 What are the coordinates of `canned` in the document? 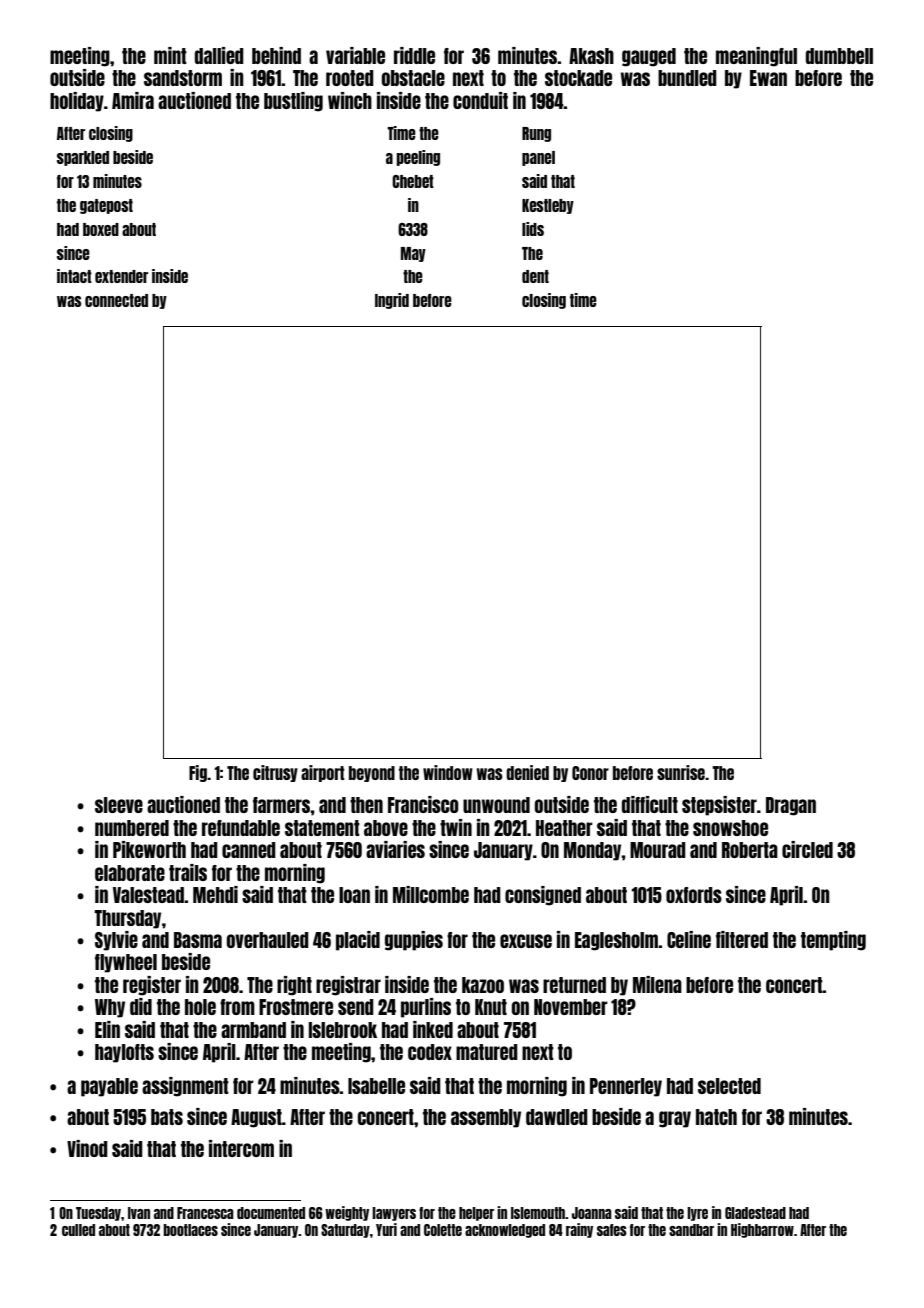 It's located at (249, 850).
